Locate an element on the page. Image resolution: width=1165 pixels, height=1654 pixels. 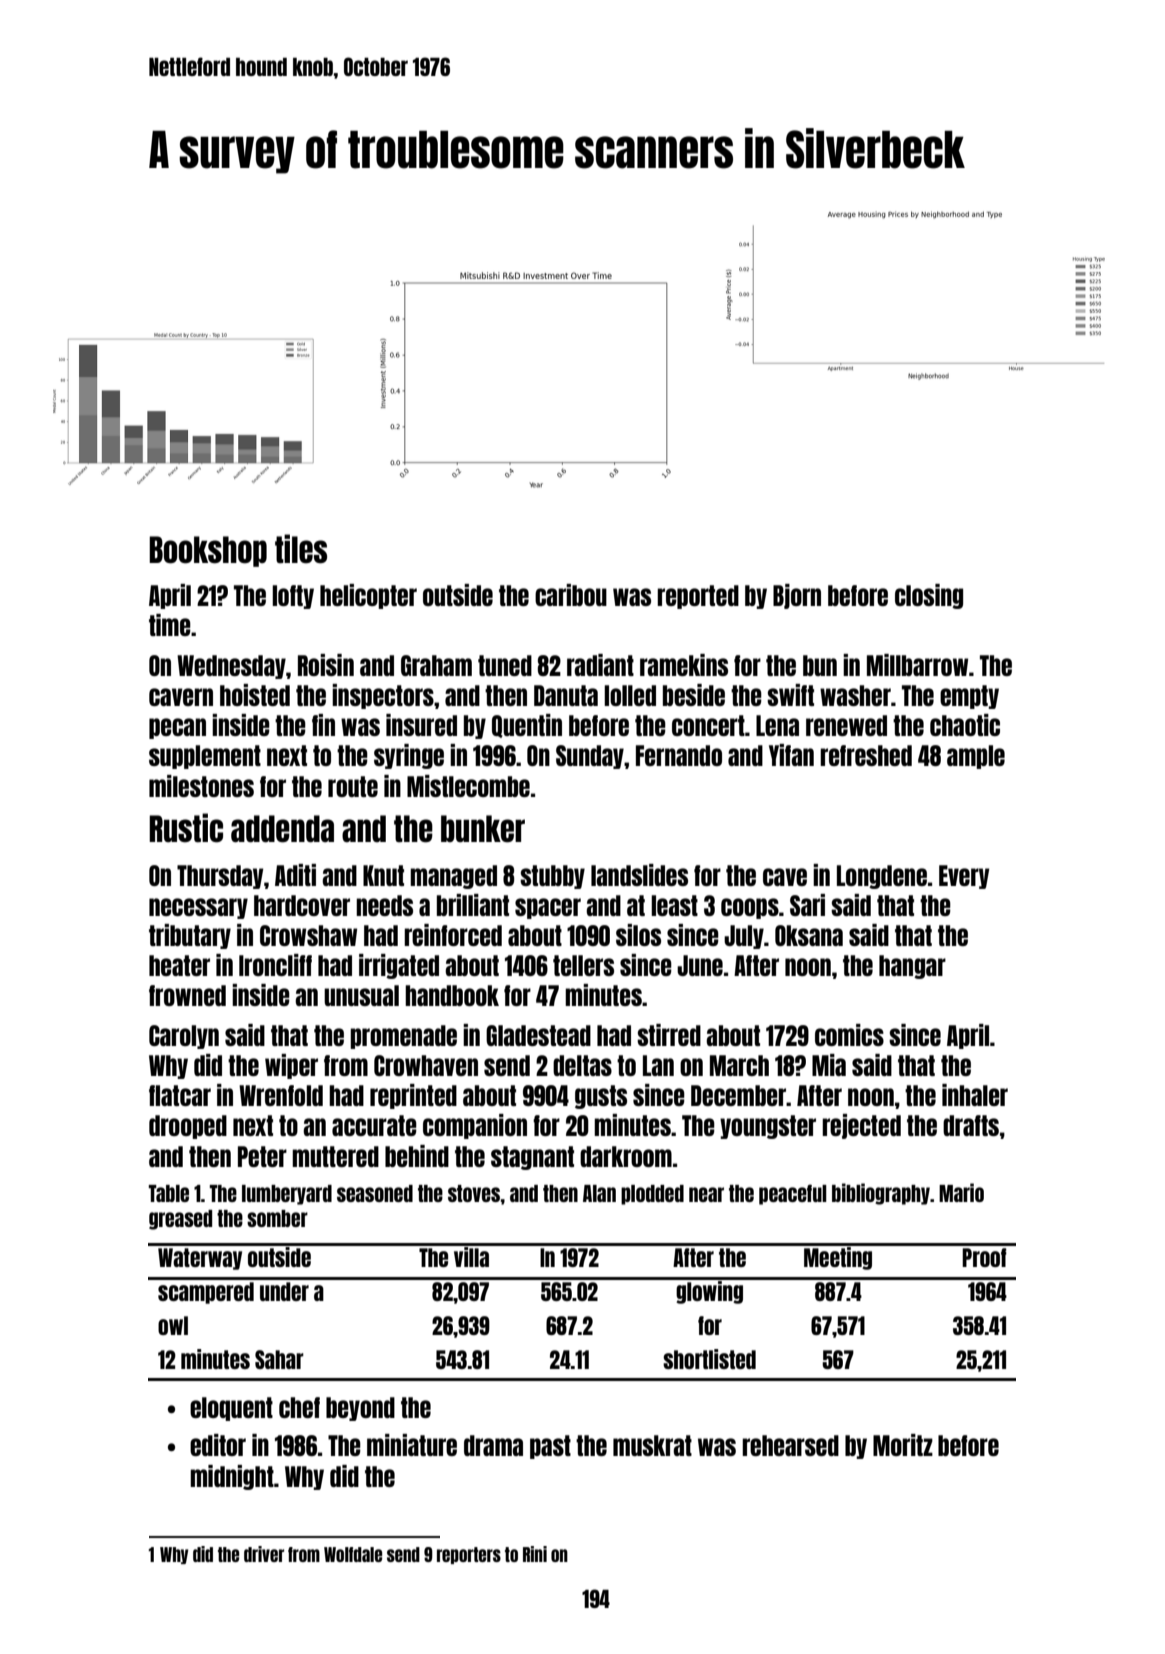
driver is located at coordinates (264, 1554).
